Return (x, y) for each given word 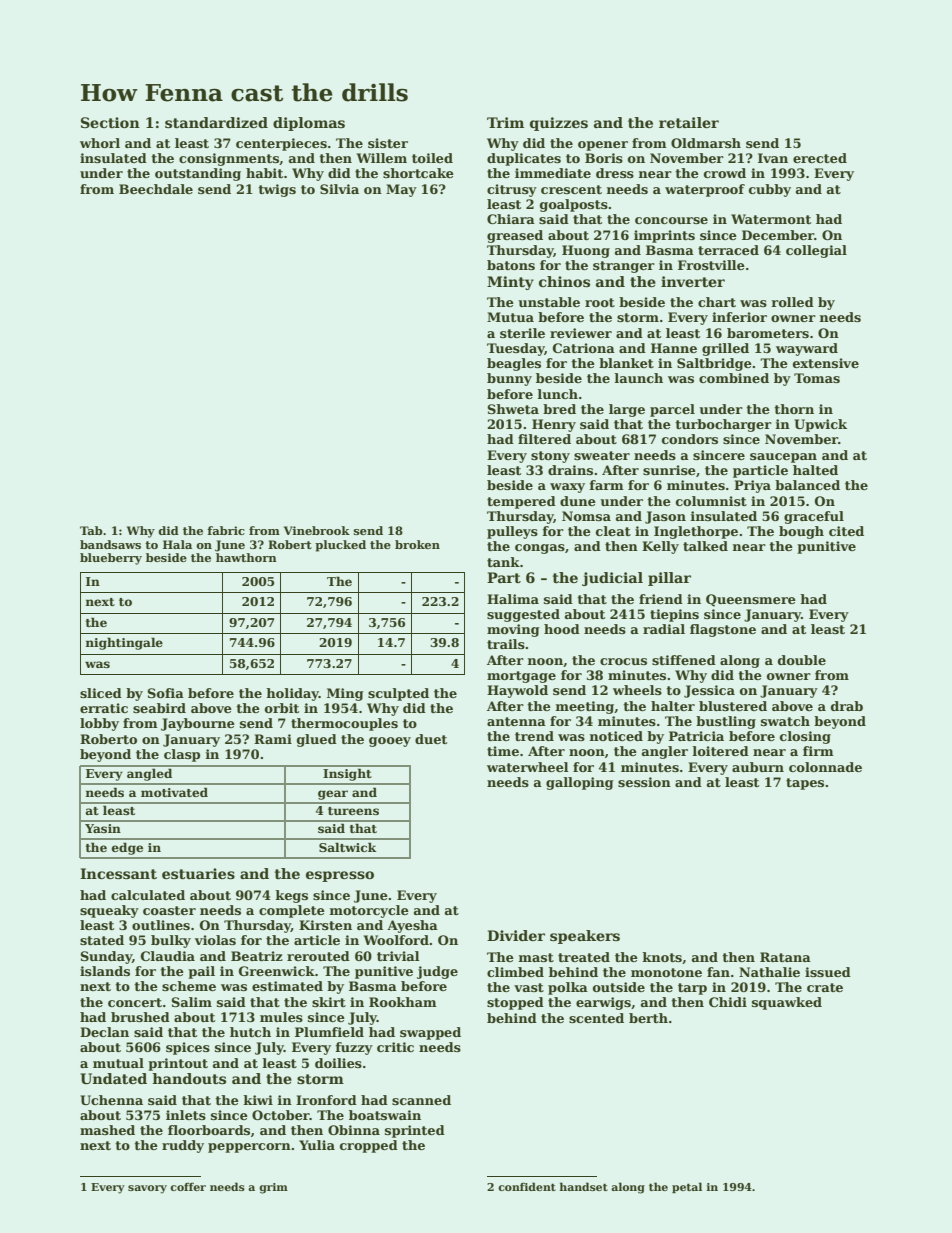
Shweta (513, 409)
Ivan (773, 158)
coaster (169, 910)
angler (665, 752)
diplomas (309, 124)
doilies (338, 1063)
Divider (516, 935)
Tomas (817, 378)
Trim (505, 122)
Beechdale (156, 189)
